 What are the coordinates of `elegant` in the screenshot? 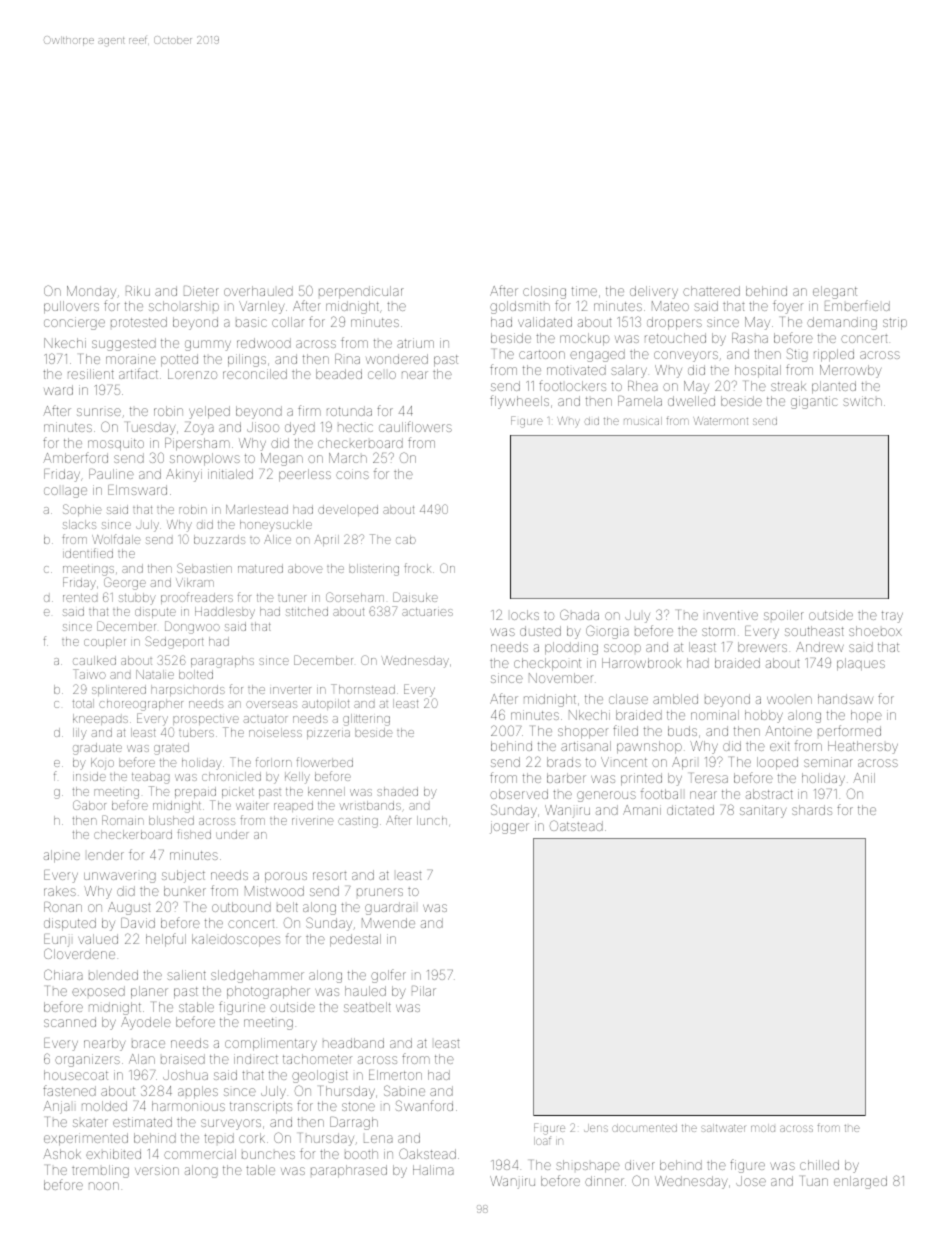 It's located at (835, 292).
